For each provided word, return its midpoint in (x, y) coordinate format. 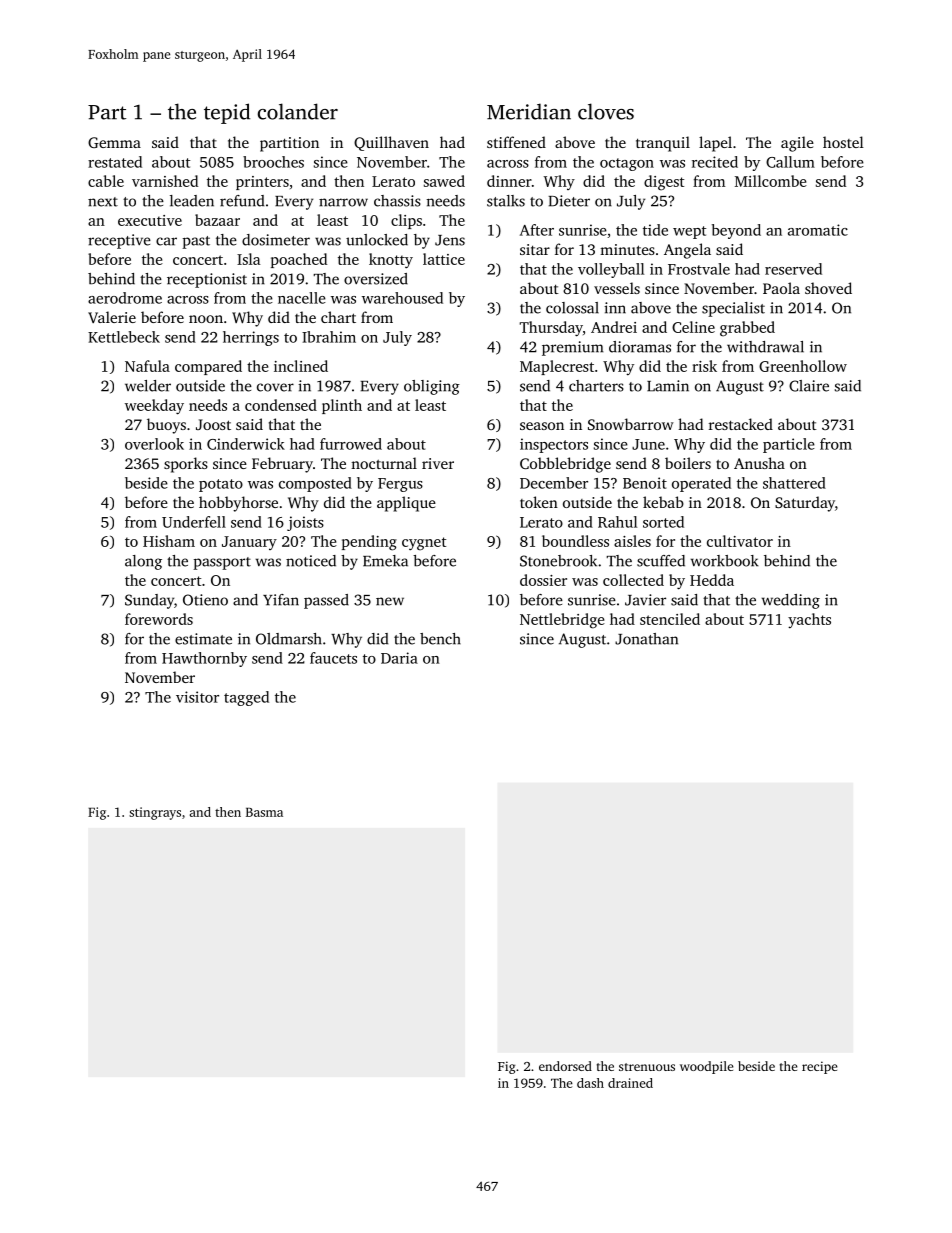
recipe (820, 1067)
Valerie (112, 317)
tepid (227, 113)
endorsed (565, 1066)
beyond (736, 231)
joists (305, 523)
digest (664, 183)
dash (590, 1083)
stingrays (155, 813)
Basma (264, 812)
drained (630, 1083)
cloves (606, 111)
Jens (450, 240)
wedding (791, 601)
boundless (575, 541)
